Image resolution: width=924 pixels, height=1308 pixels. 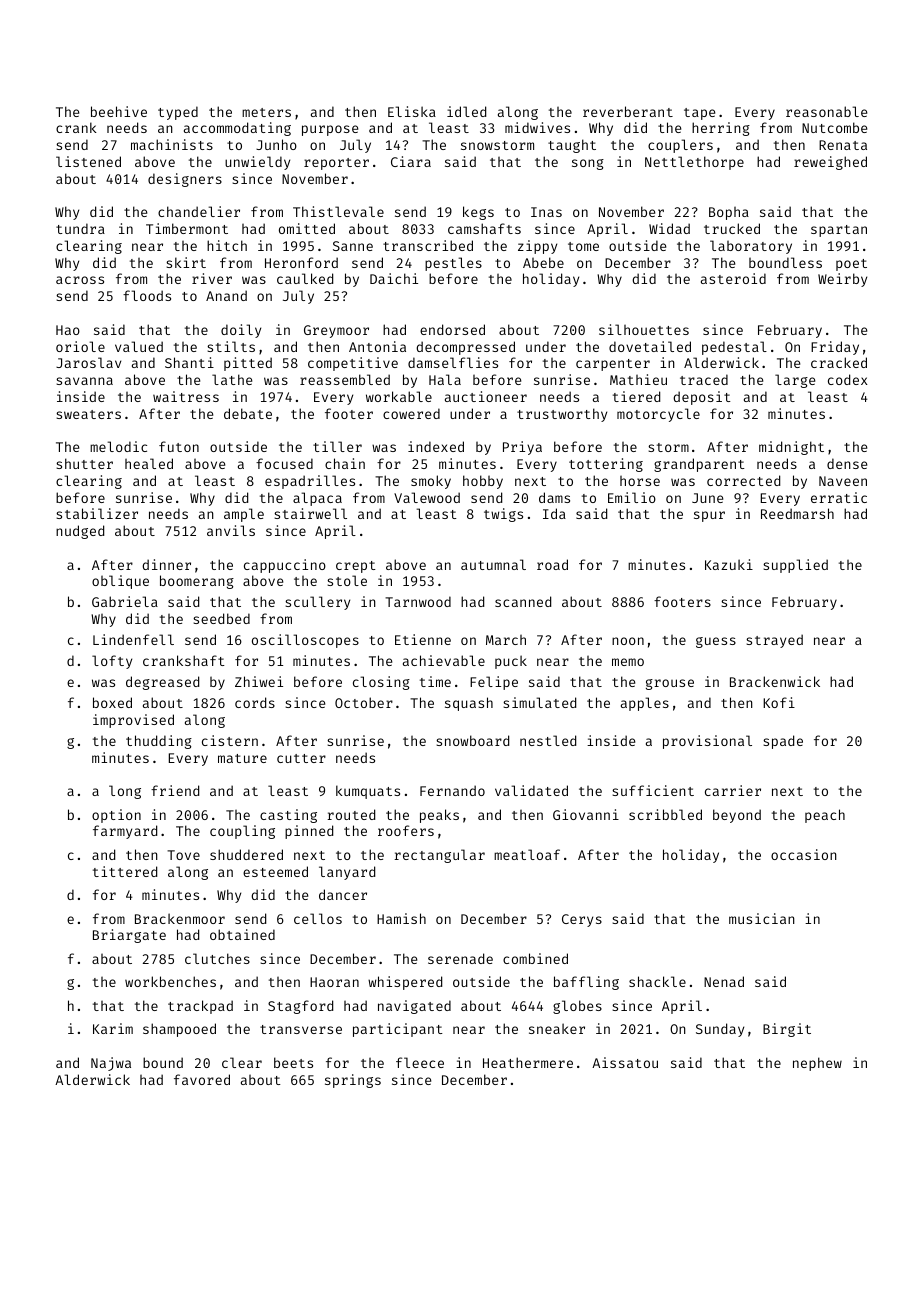 What do you see at coordinates (658, 415) in the document?
I see `motorcycle` at bounding box center [658, 415].
